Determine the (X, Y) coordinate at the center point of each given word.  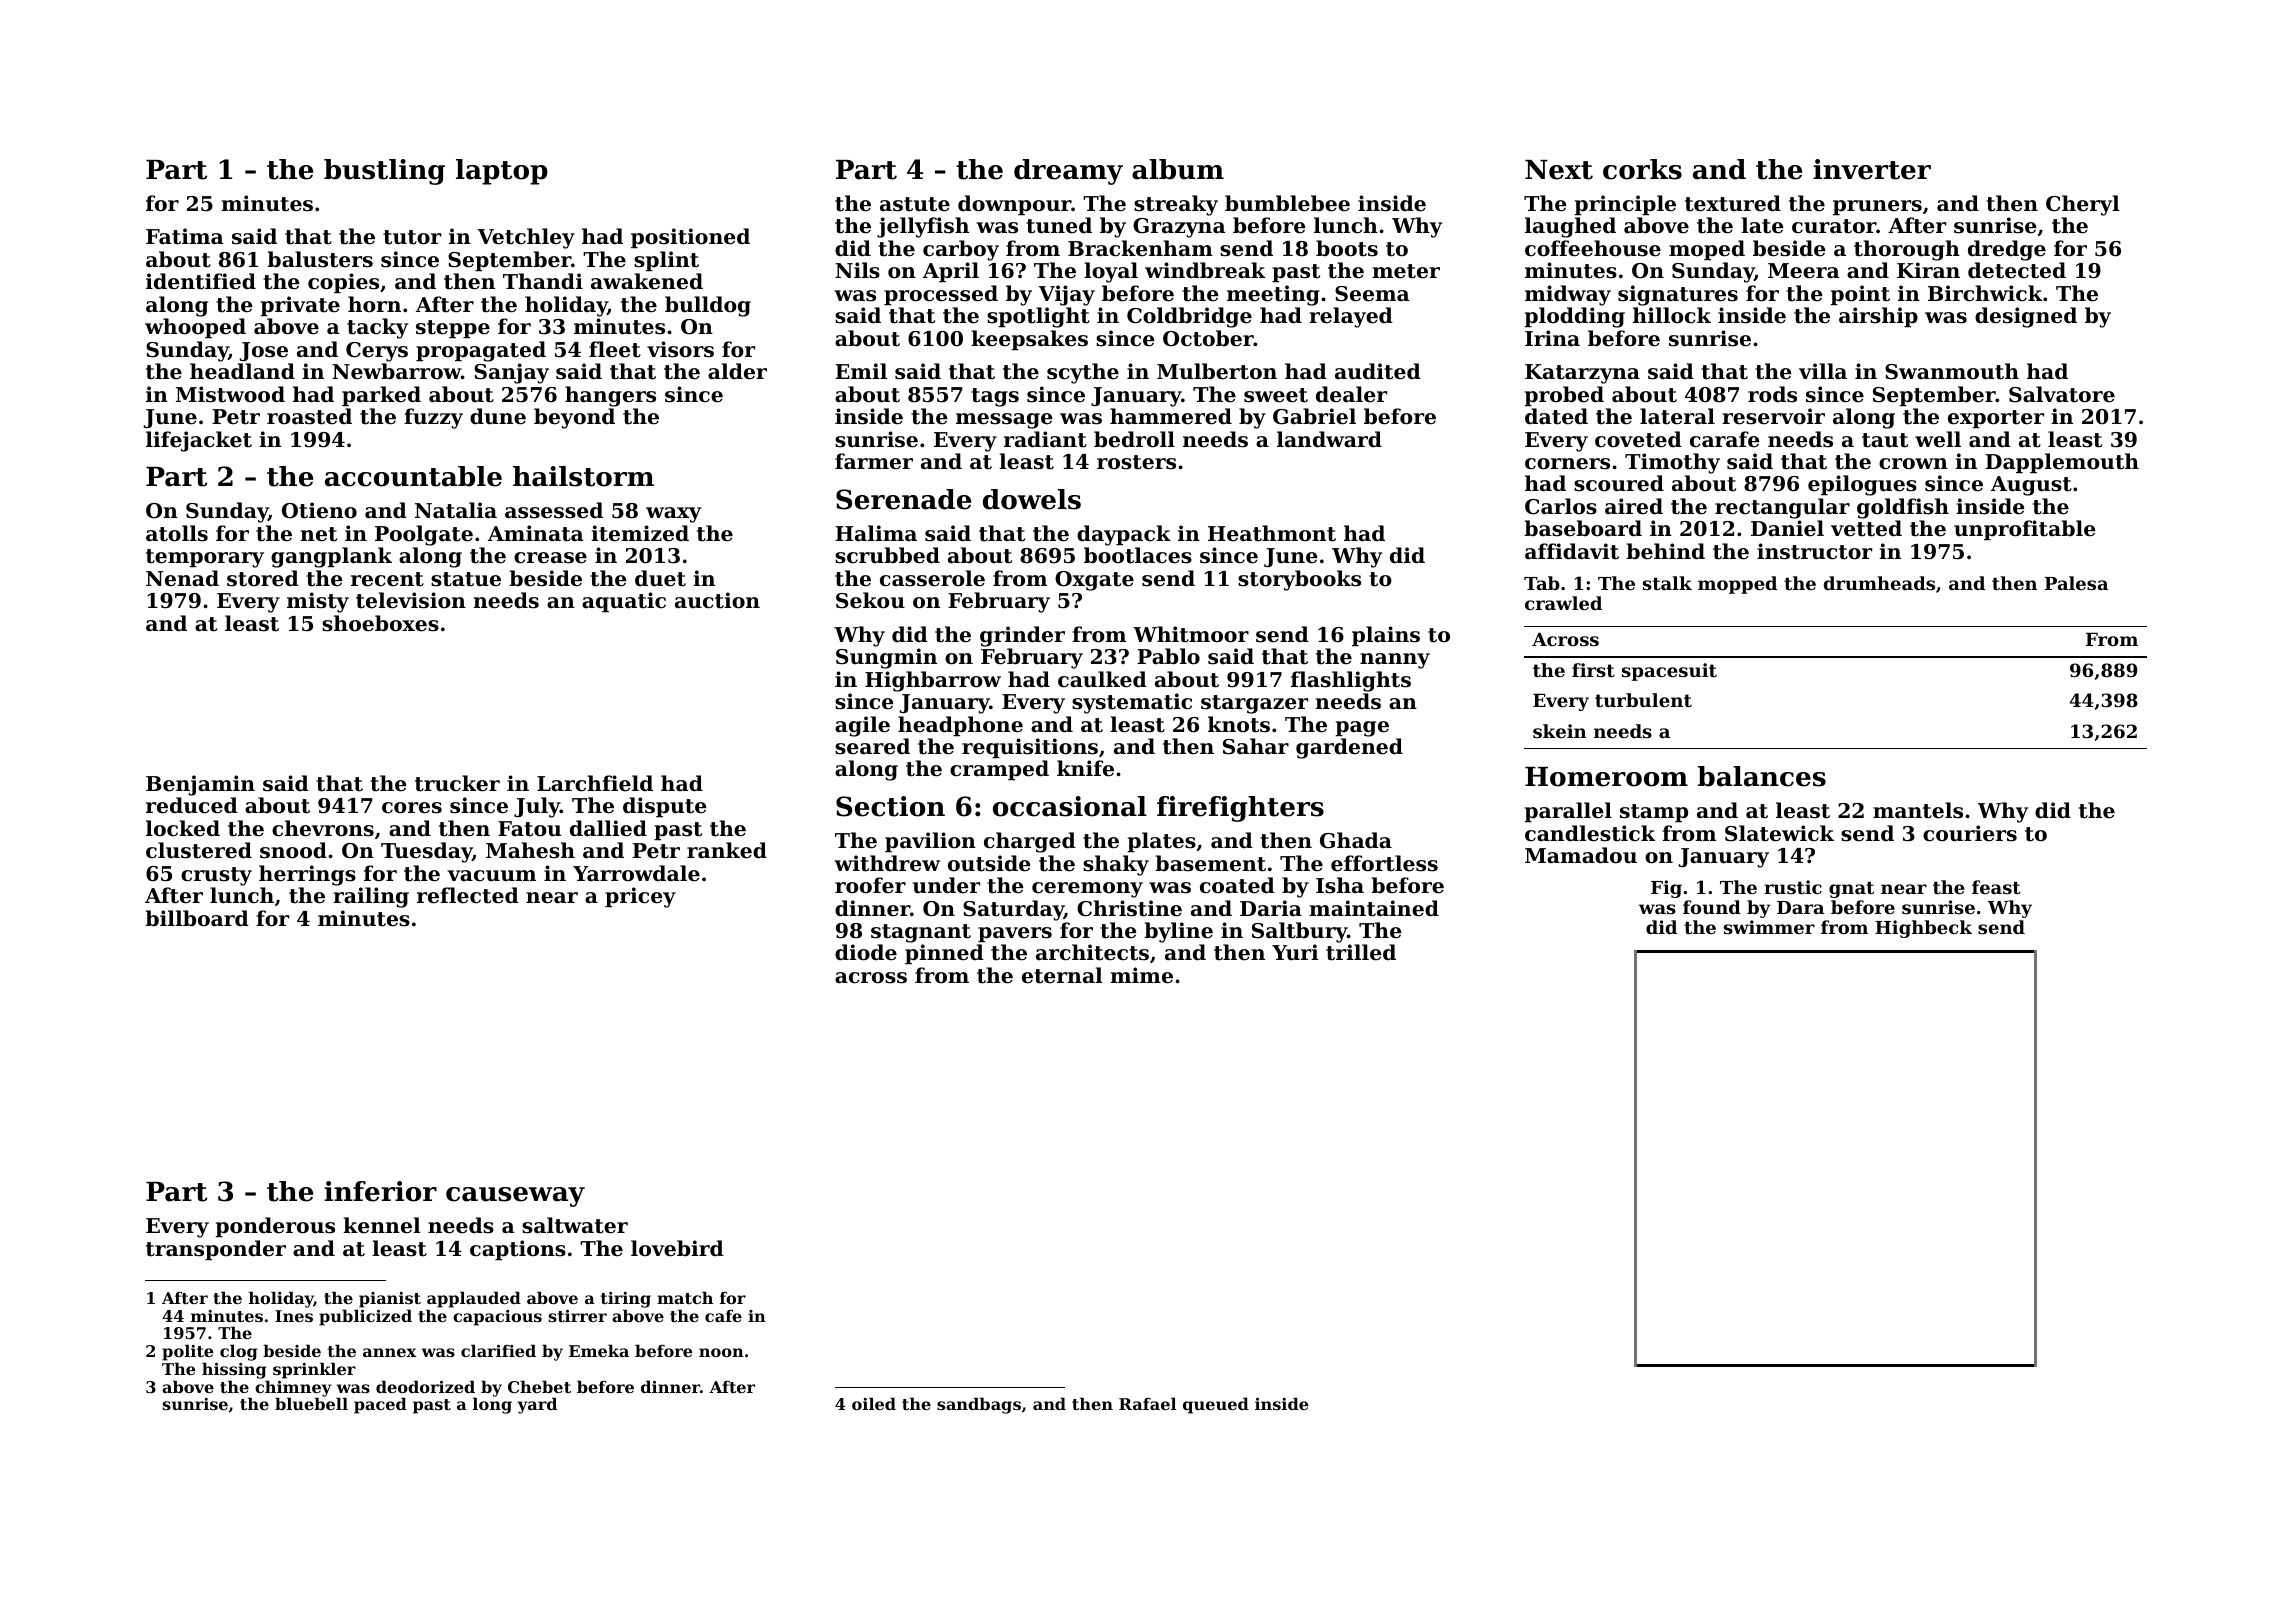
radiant (1045, 439)
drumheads (1879, 583)
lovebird (677, 1248)
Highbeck (1923, 929)
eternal (1062, 975)
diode (866, 952)
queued (1216, 1405)
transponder (216, 1250)
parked (381, 396)
